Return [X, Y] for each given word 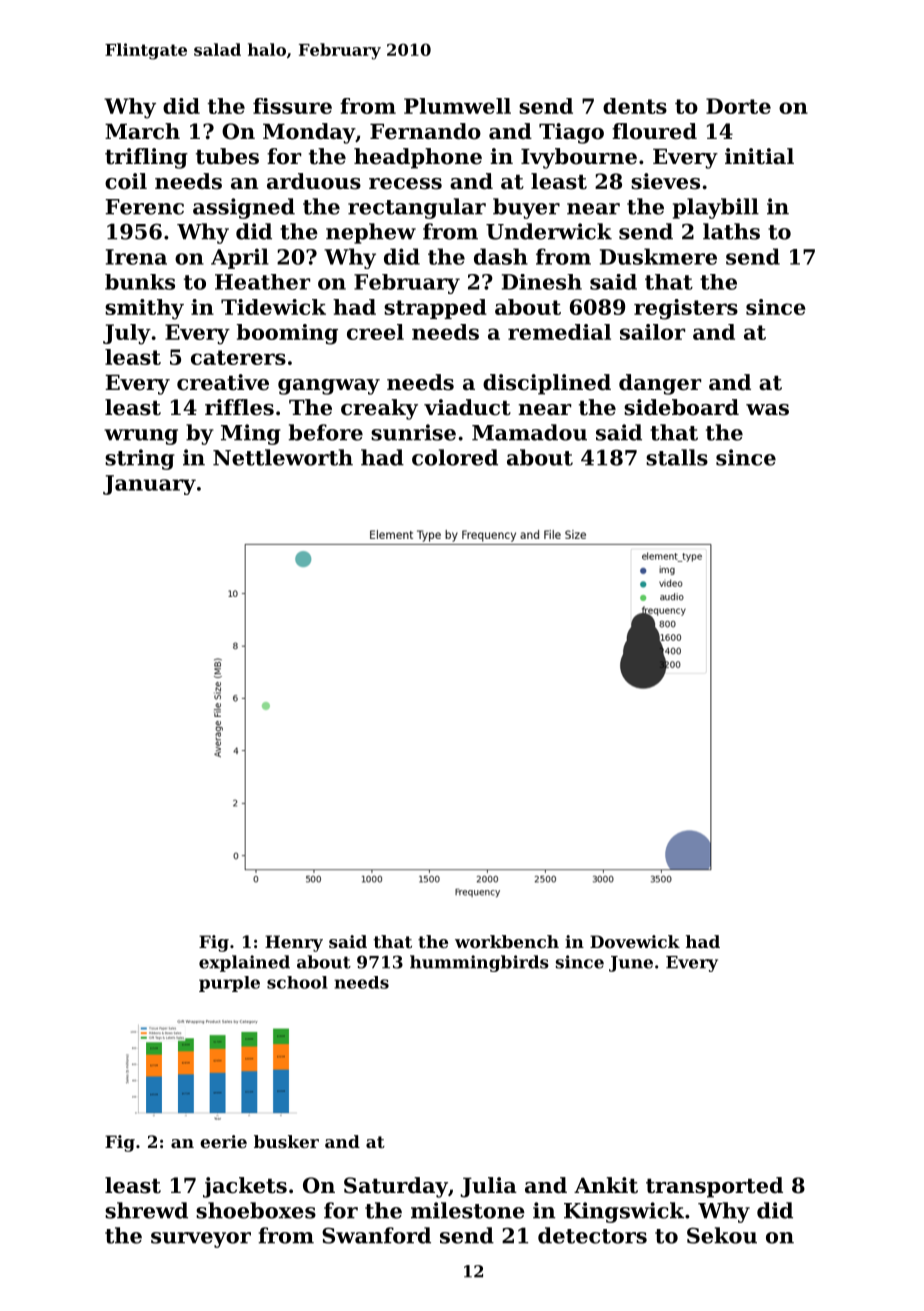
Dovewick [635, 941]
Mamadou [529, 432]
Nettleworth [283, 457]
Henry [294, 943]
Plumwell [457, 106]
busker [286, 1141]
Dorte [738, 106]
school [297, 982]
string [139, 459]
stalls [677, 457]
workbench [507, 941]
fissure [292, 106]
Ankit [606, 1185]
